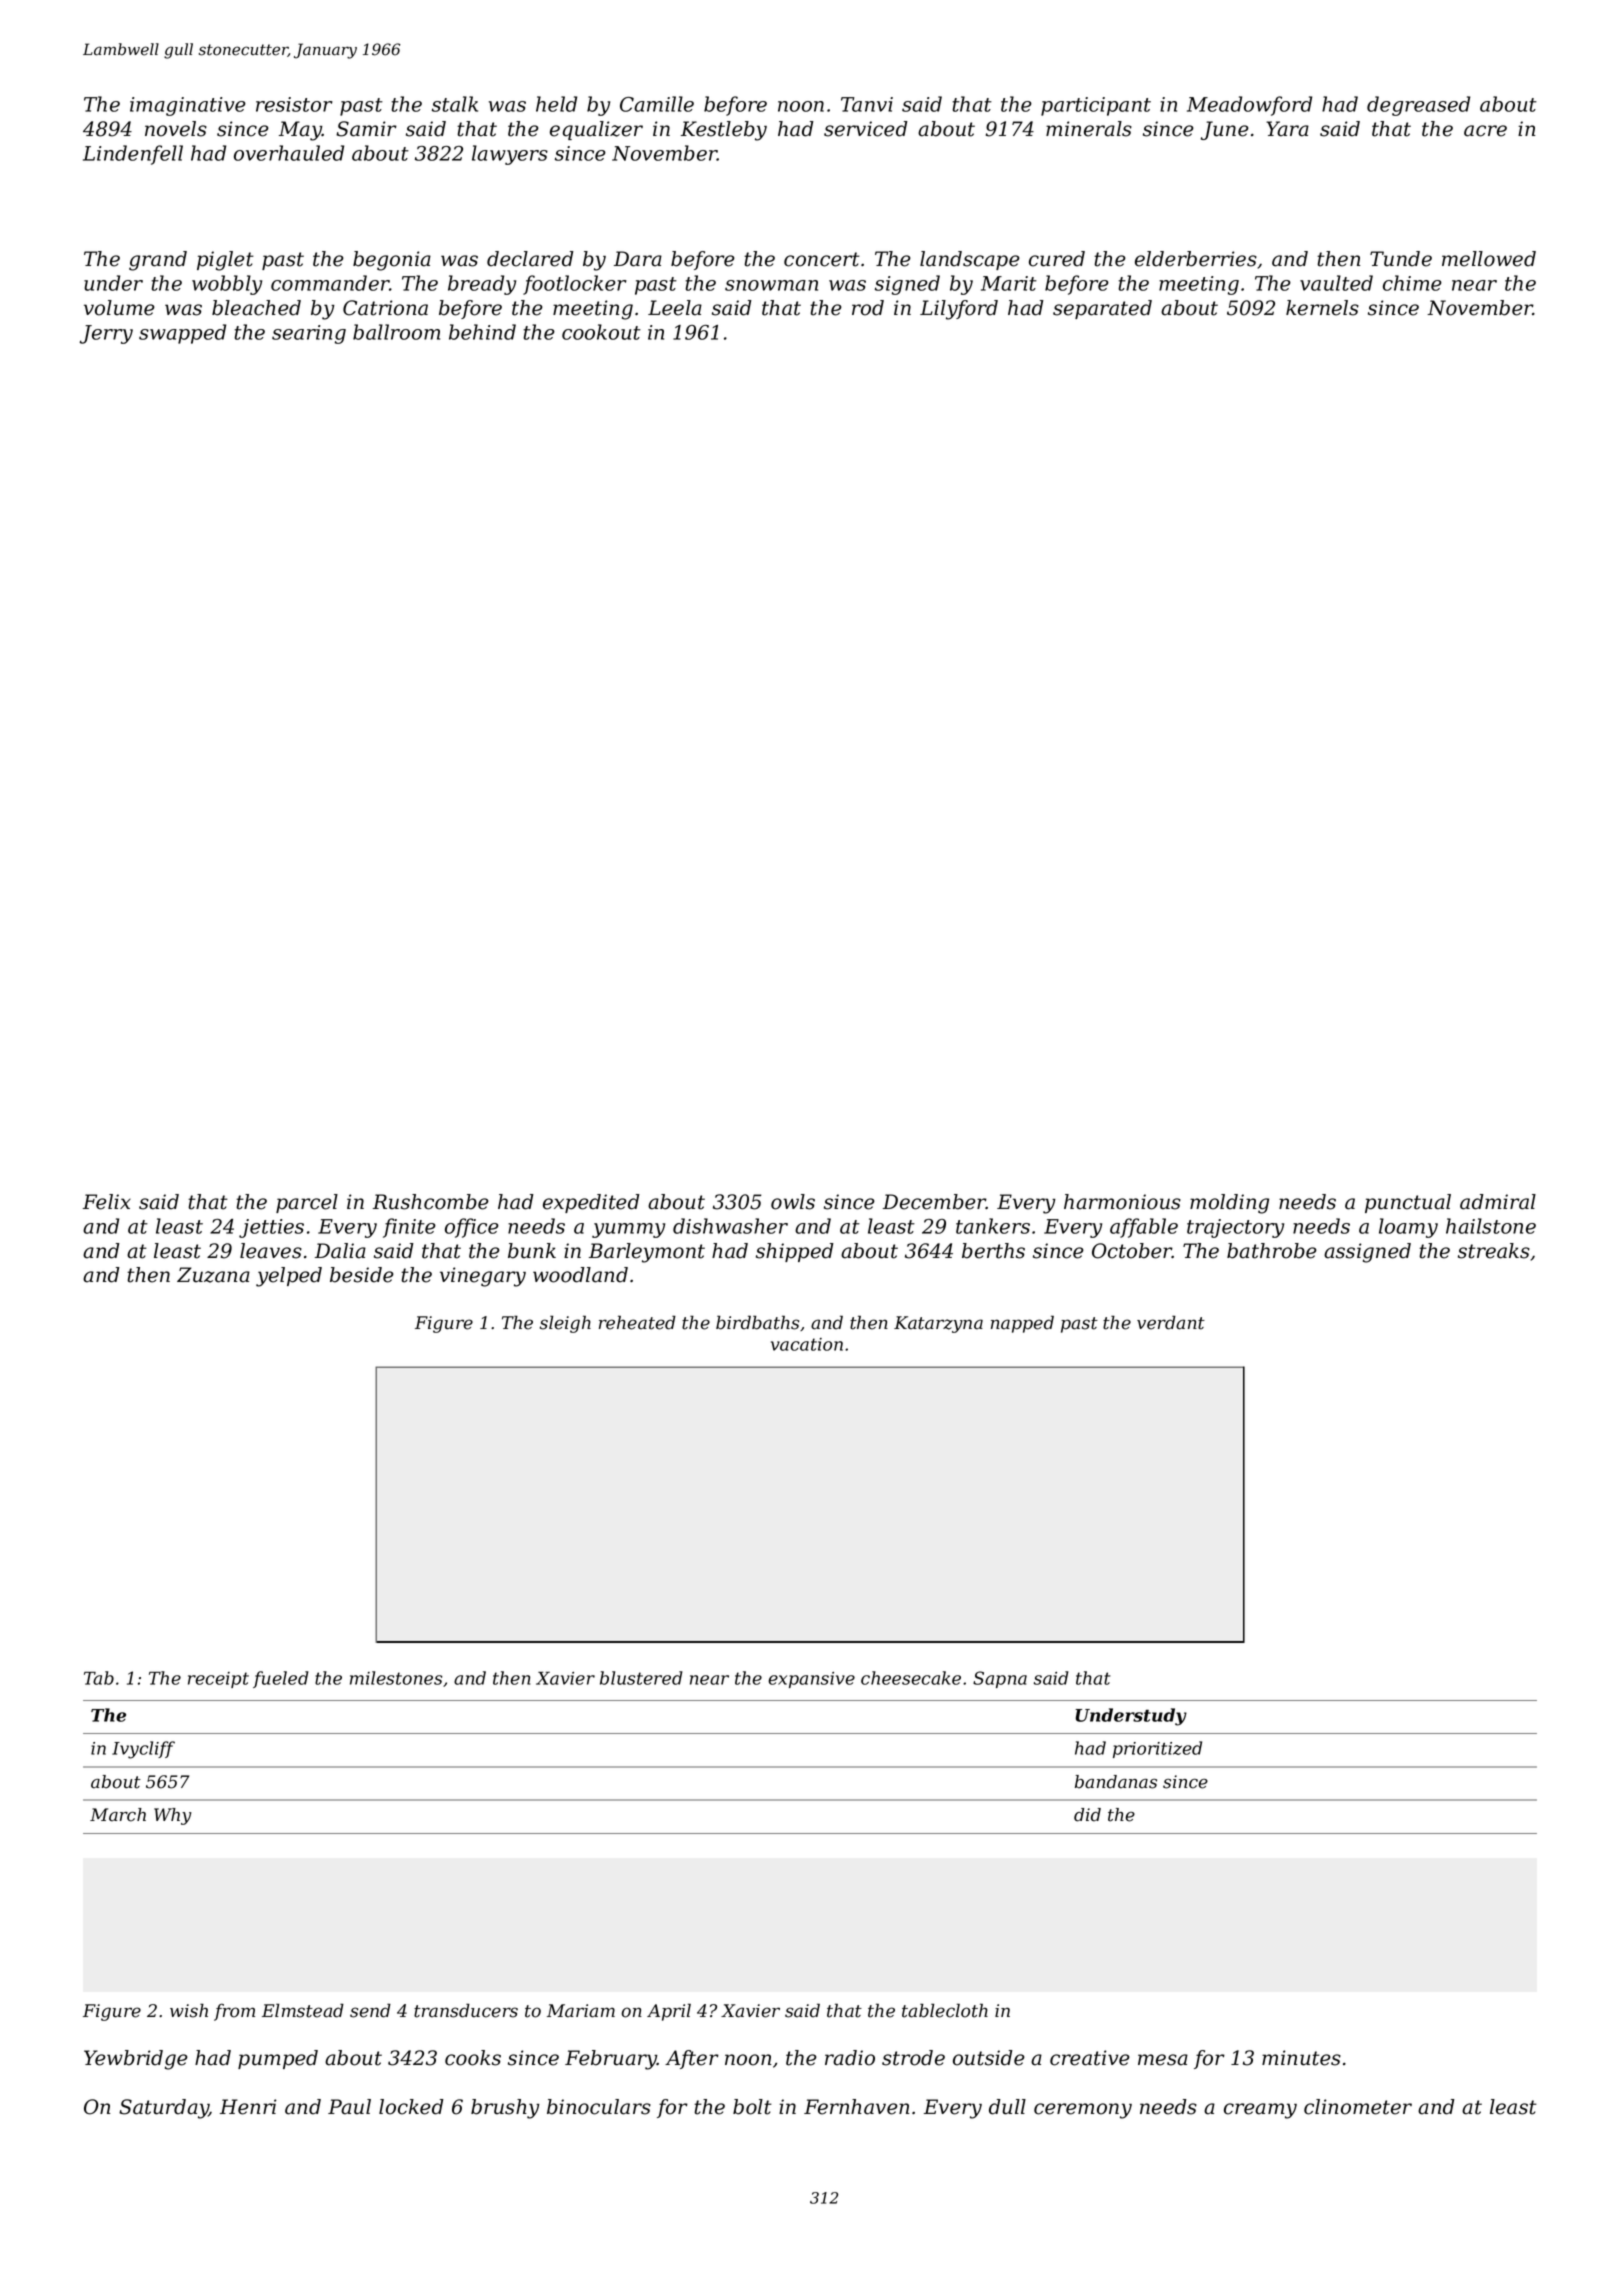 The width and height of the screenshot is (1620, 2292). Describe the element at coordinates (1301, 2058) in the screenshot. I see `minutes` at that location.
